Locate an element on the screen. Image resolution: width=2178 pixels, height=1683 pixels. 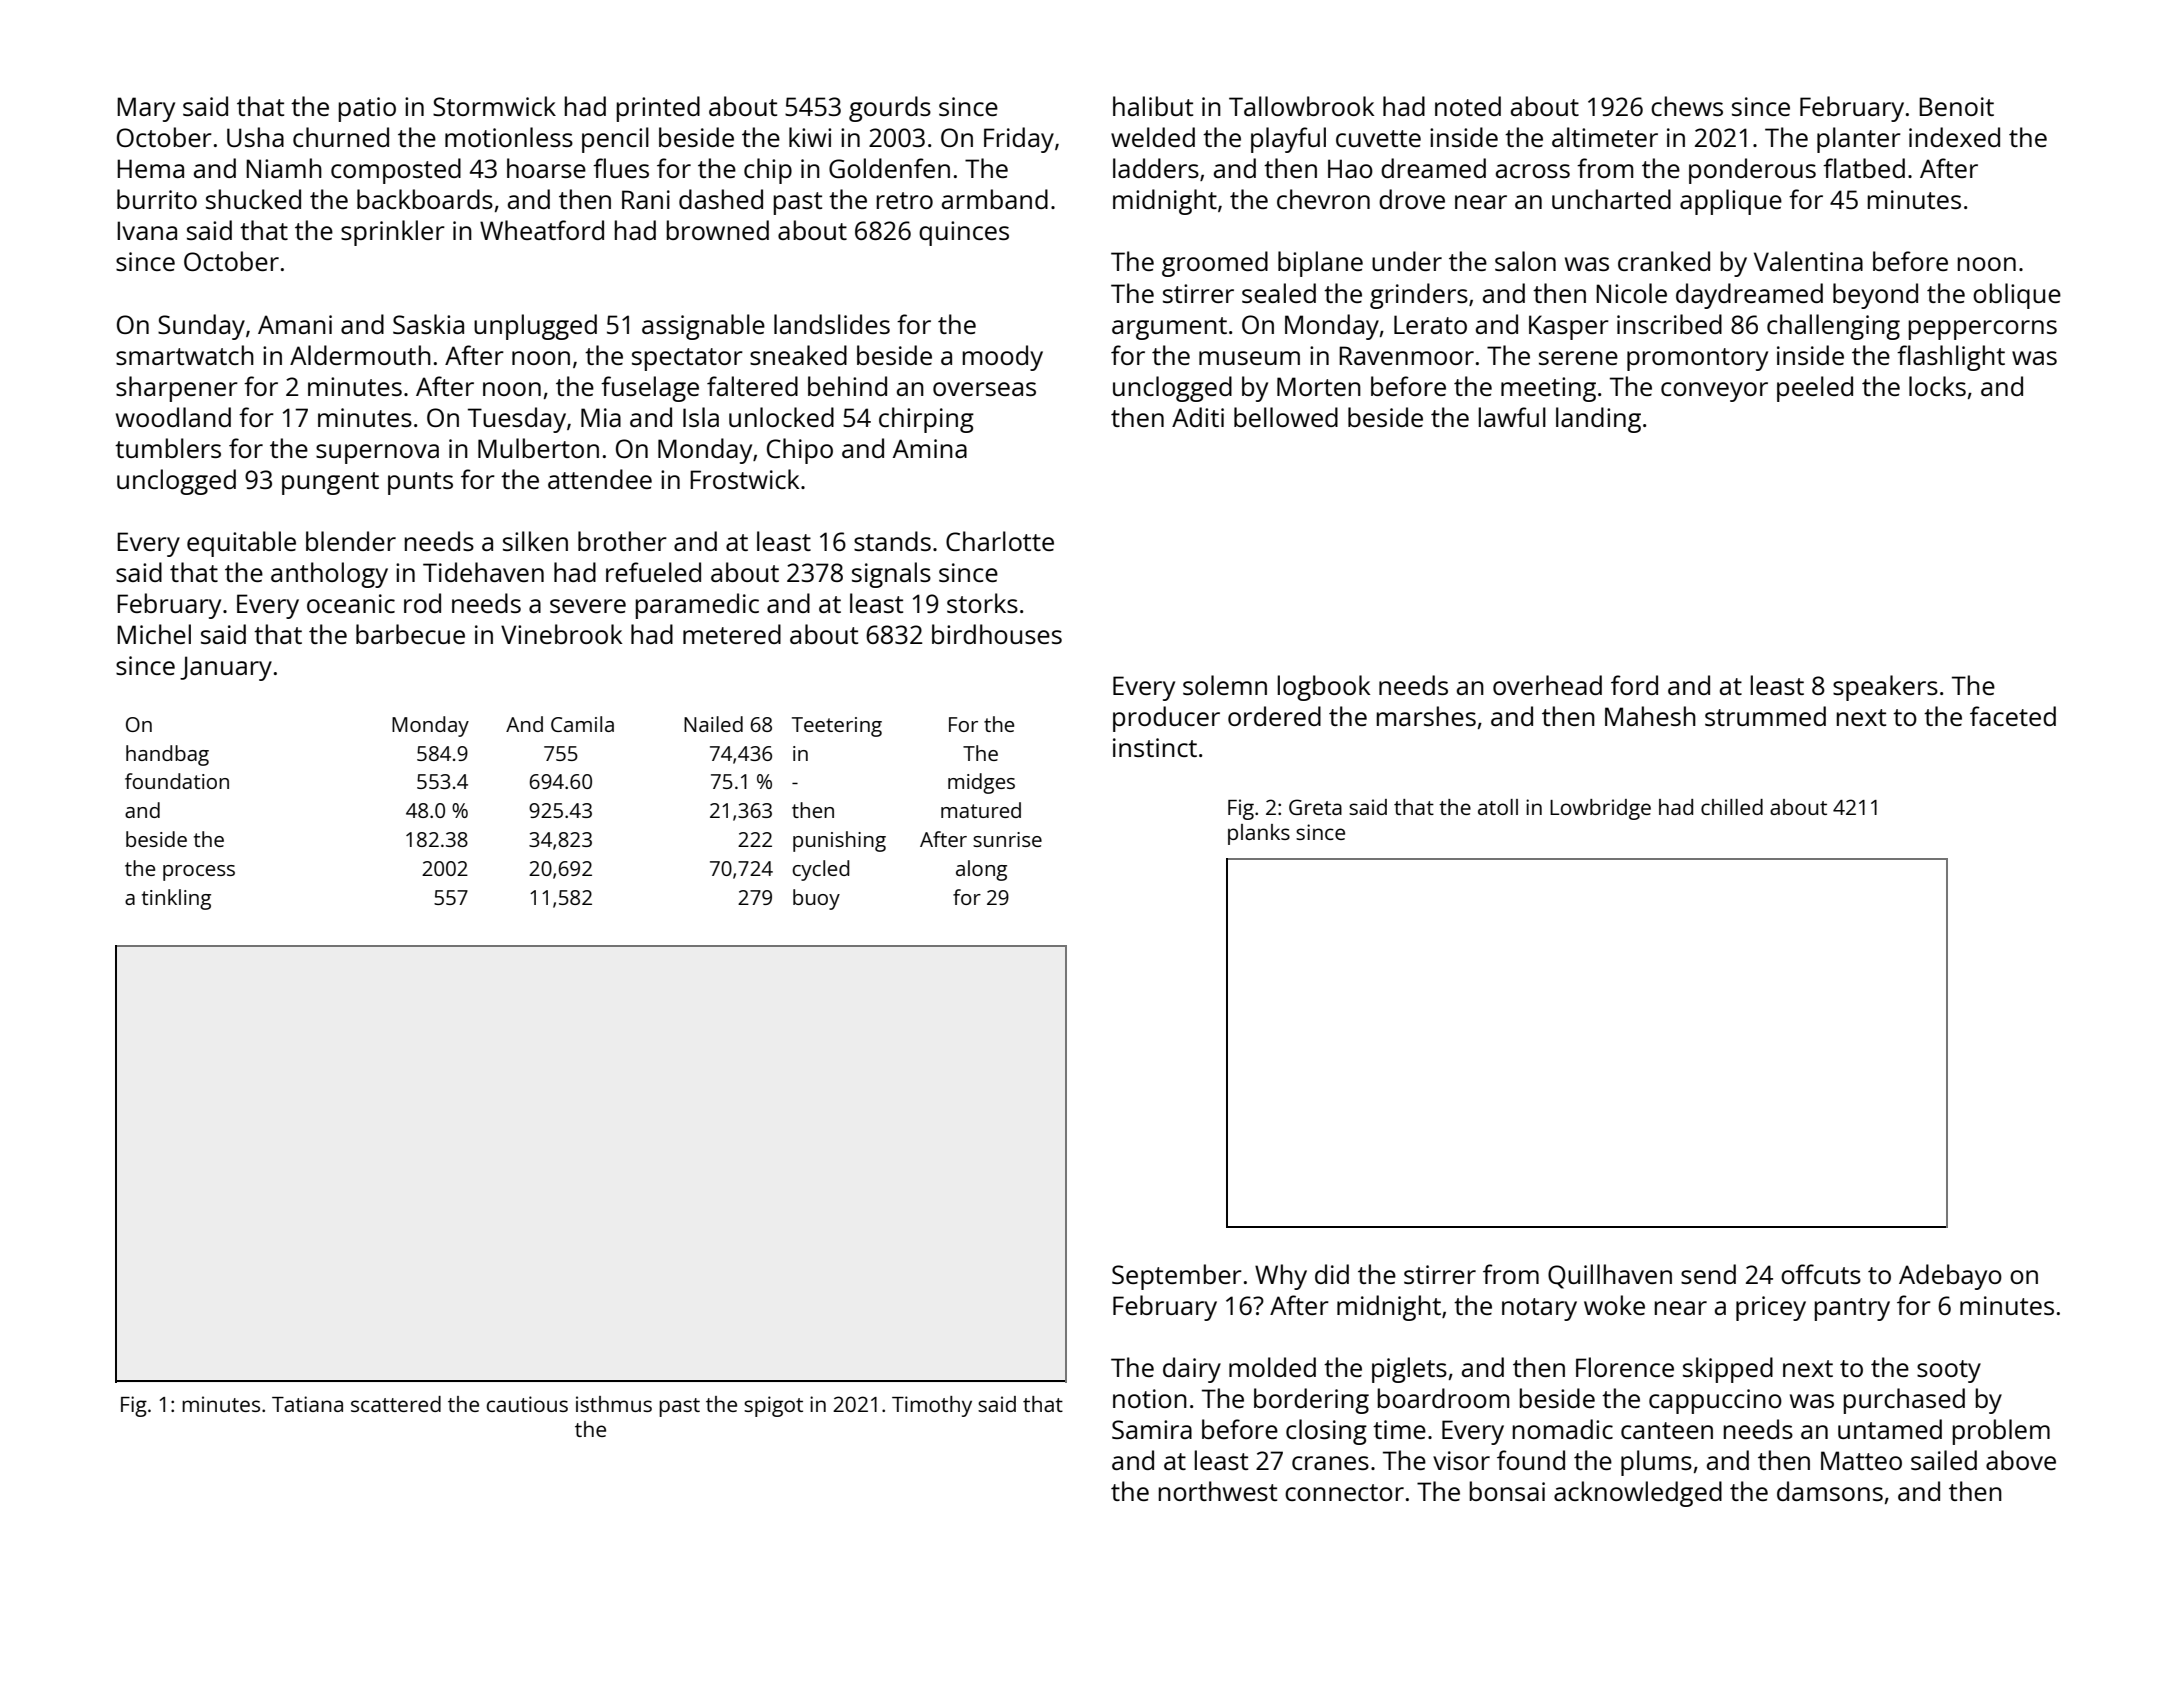
chilled is located at coordinates (1732, 807).
